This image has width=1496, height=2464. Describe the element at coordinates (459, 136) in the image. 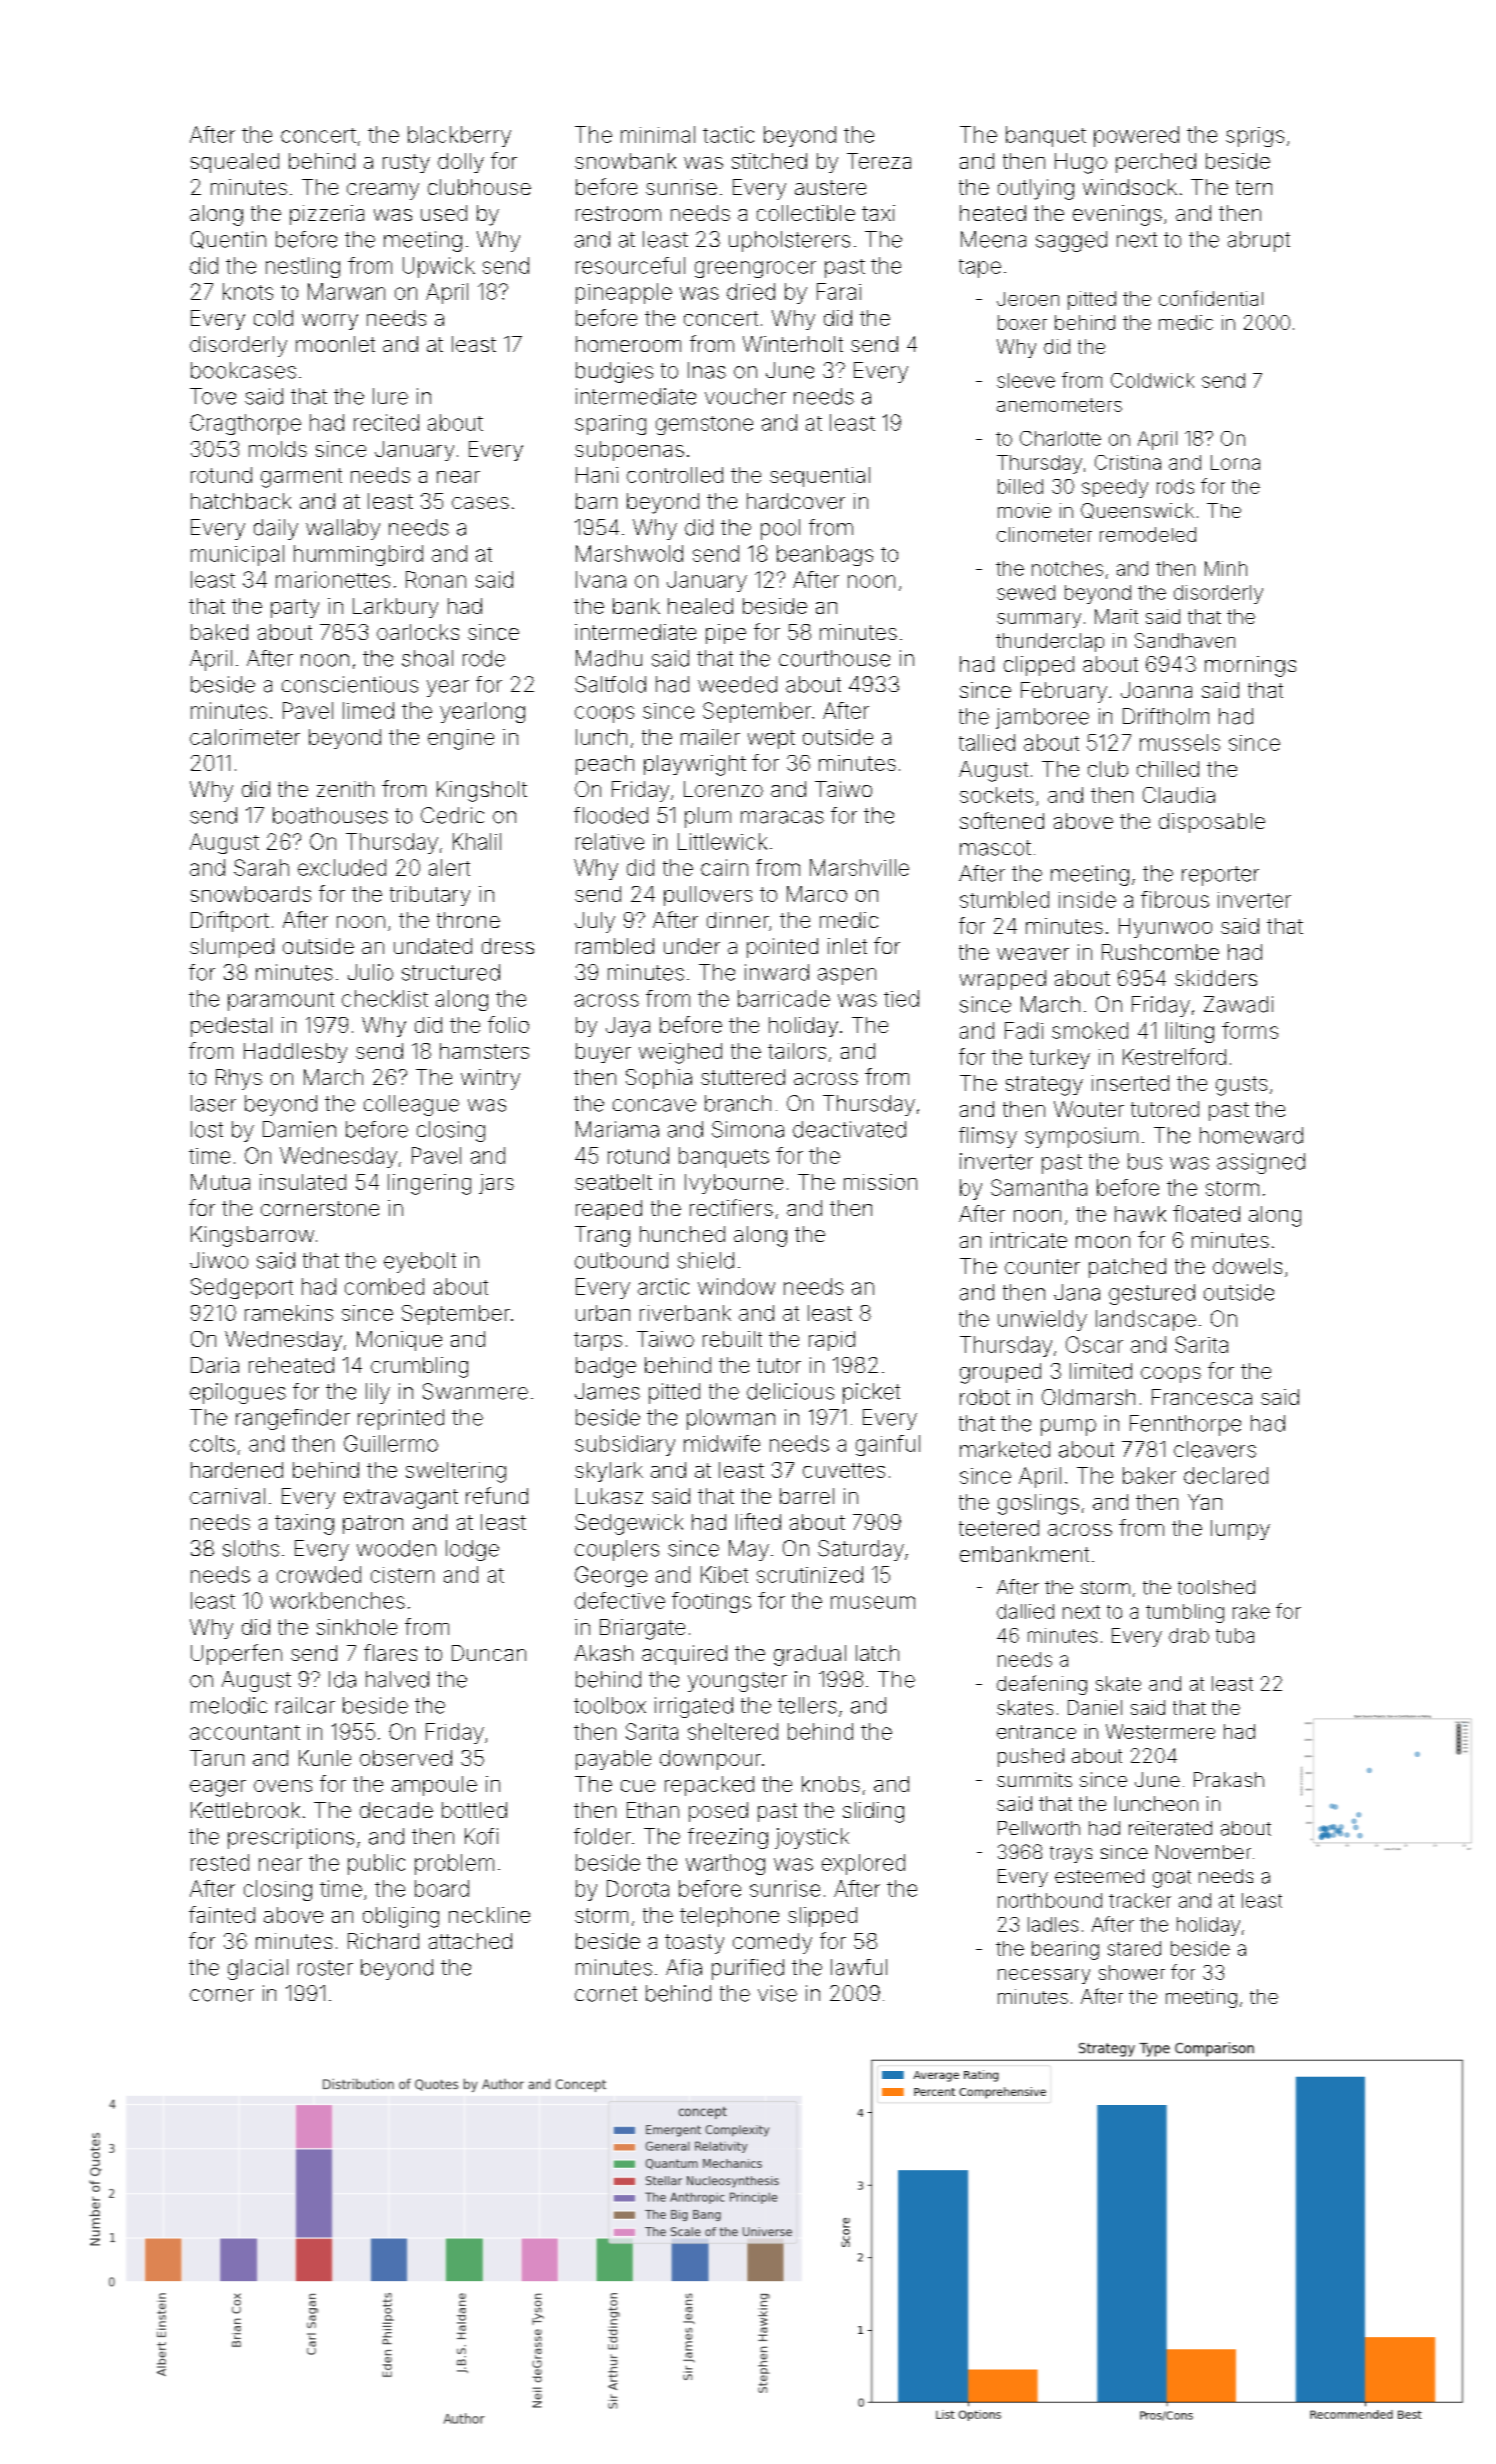

I see `blackberry` at that location.
